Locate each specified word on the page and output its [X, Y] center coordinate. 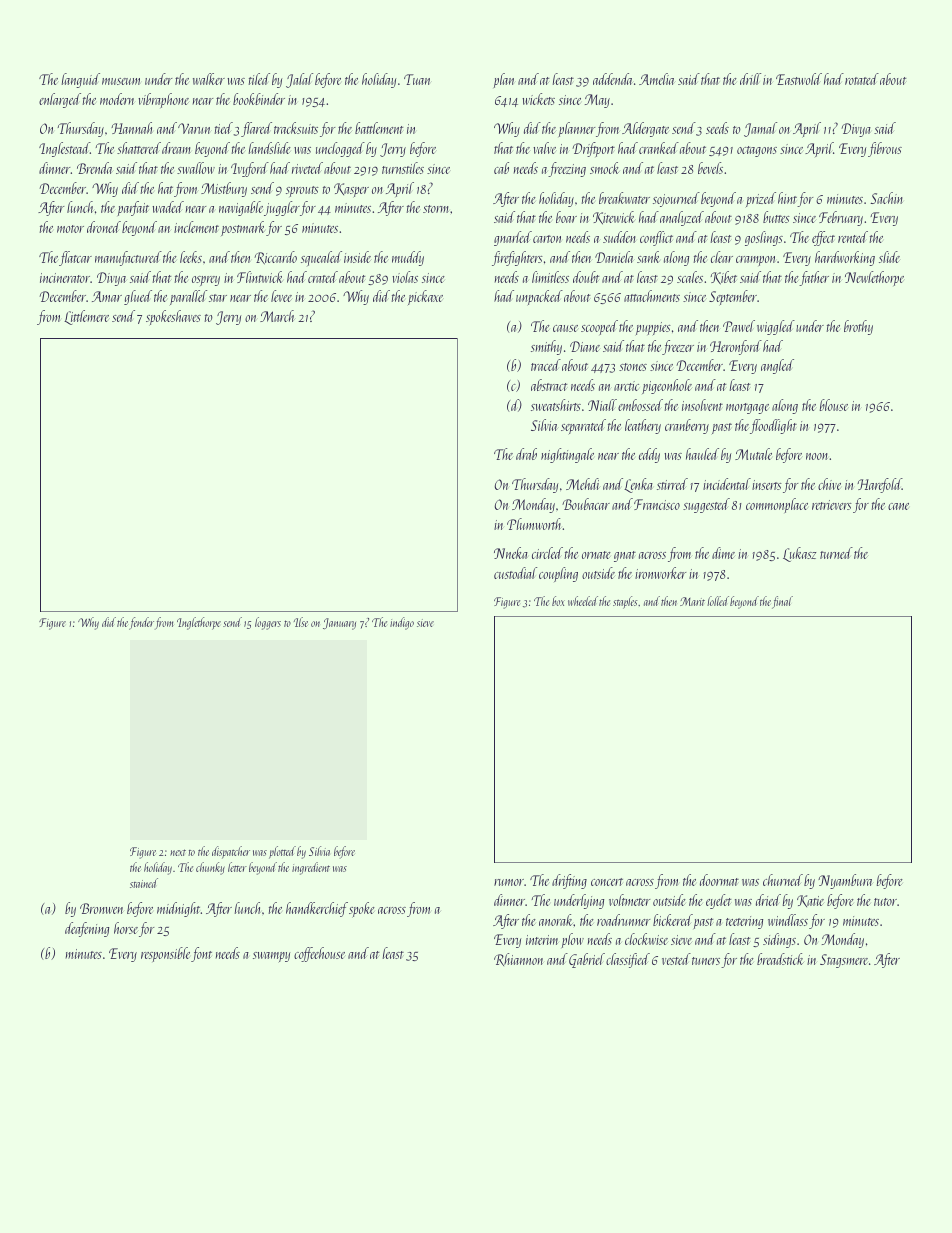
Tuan [417, 79]
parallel [188, 297]
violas [405, 277]
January [339, 624]
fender [141, 623]
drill [750, 79]
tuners [706, 961]
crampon [755, 261]
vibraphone [163, 100]
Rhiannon [518, 959]
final [782, 602]
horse [126, 928]
